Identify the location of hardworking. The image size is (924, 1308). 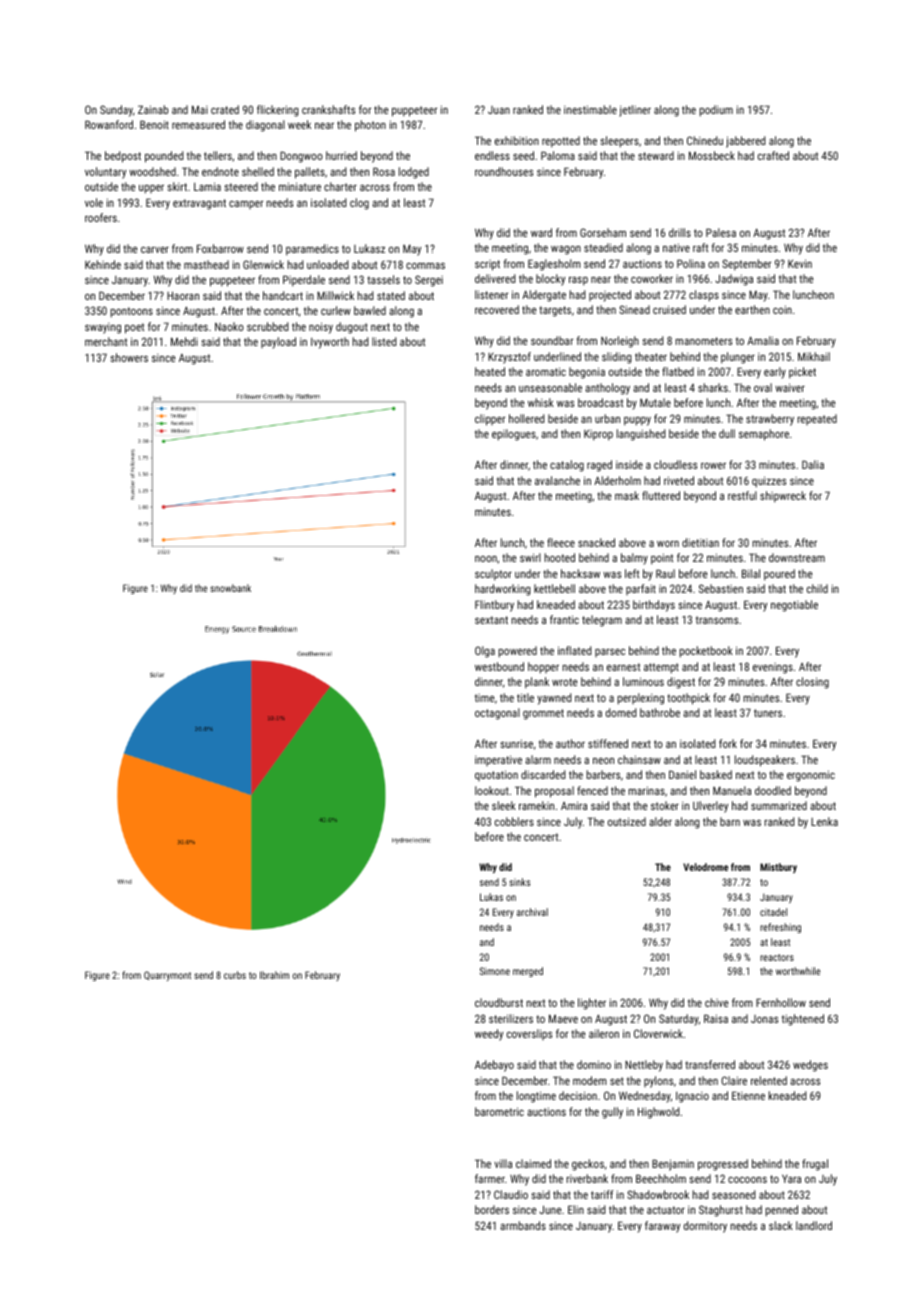
(502, 590).
